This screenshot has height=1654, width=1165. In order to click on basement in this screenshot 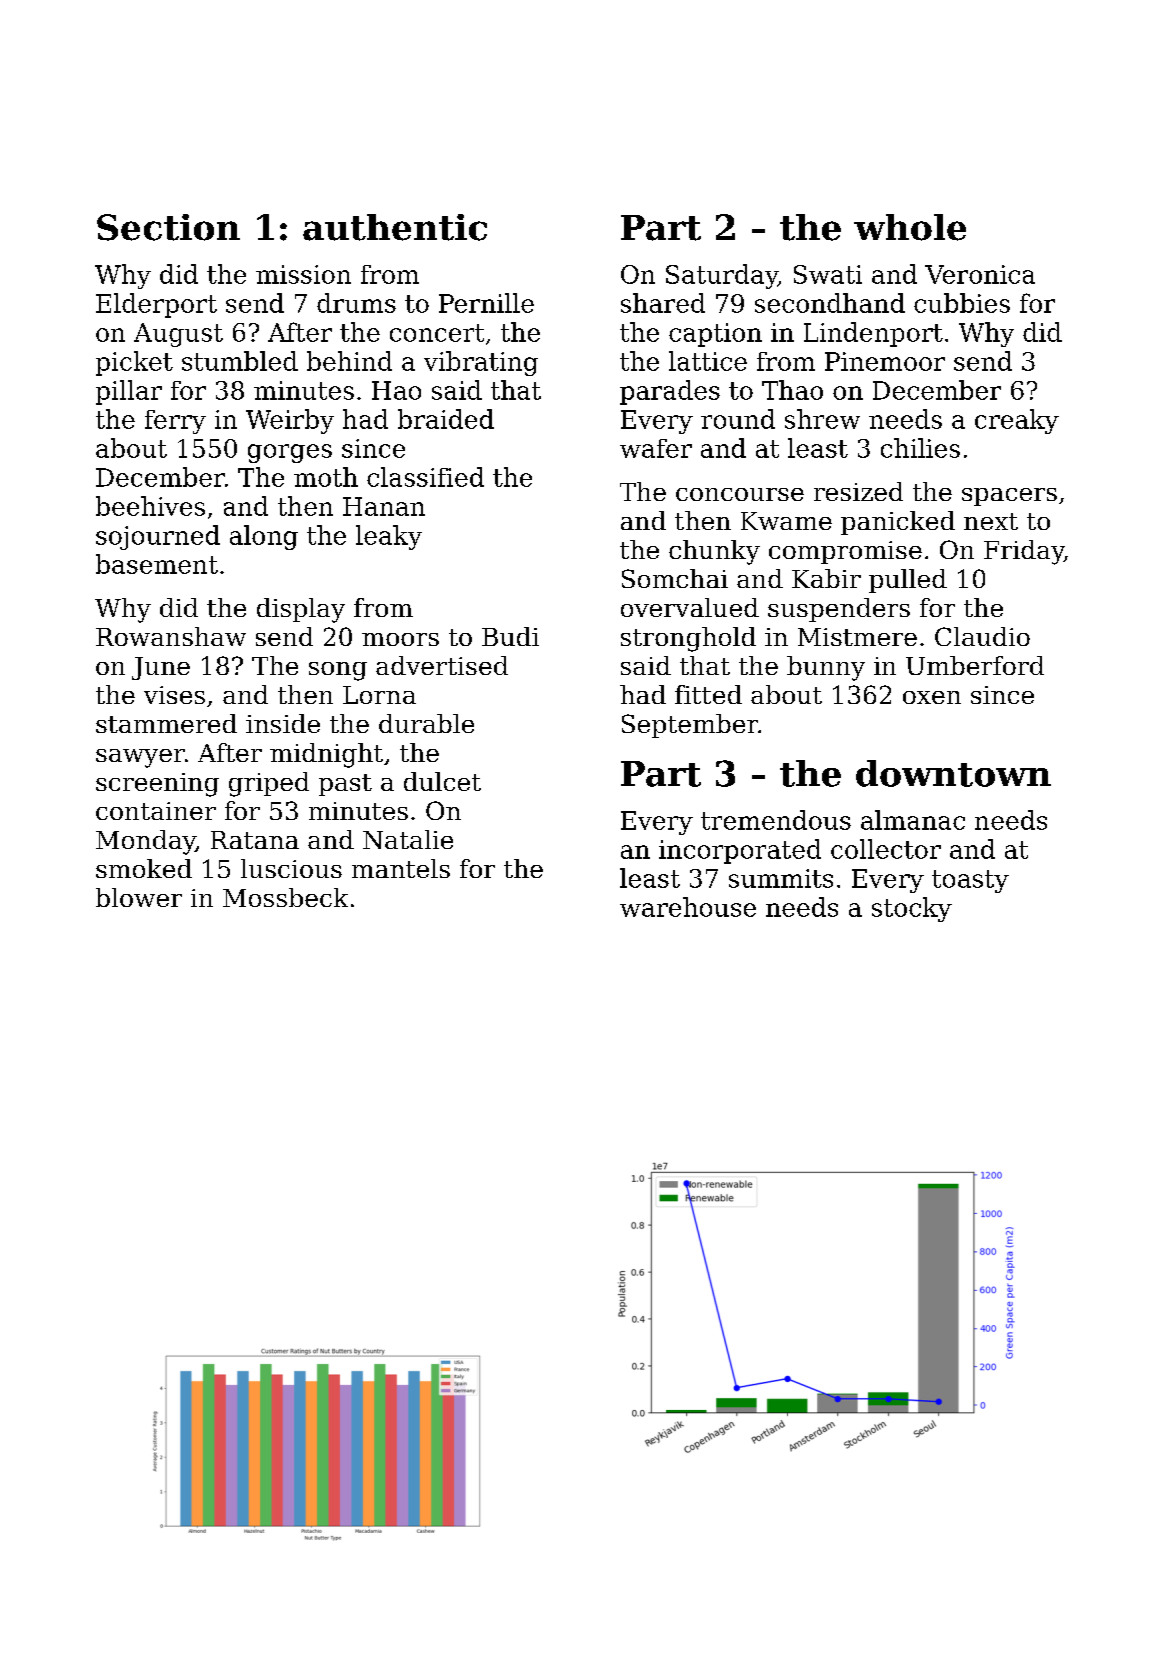, I will do `click(157, 564)`.
